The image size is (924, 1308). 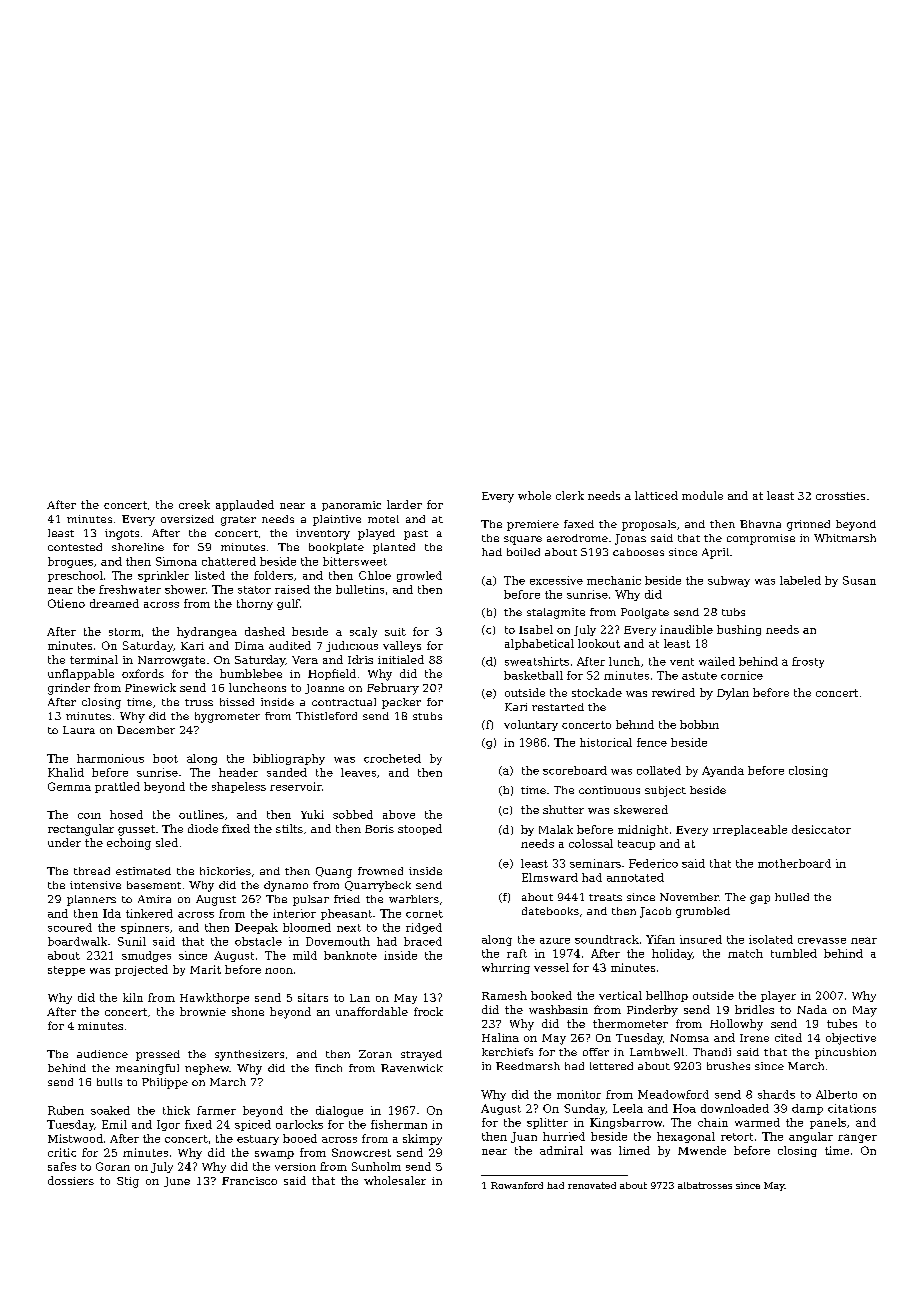 I want to click on past, so click(x=416, y=535).
